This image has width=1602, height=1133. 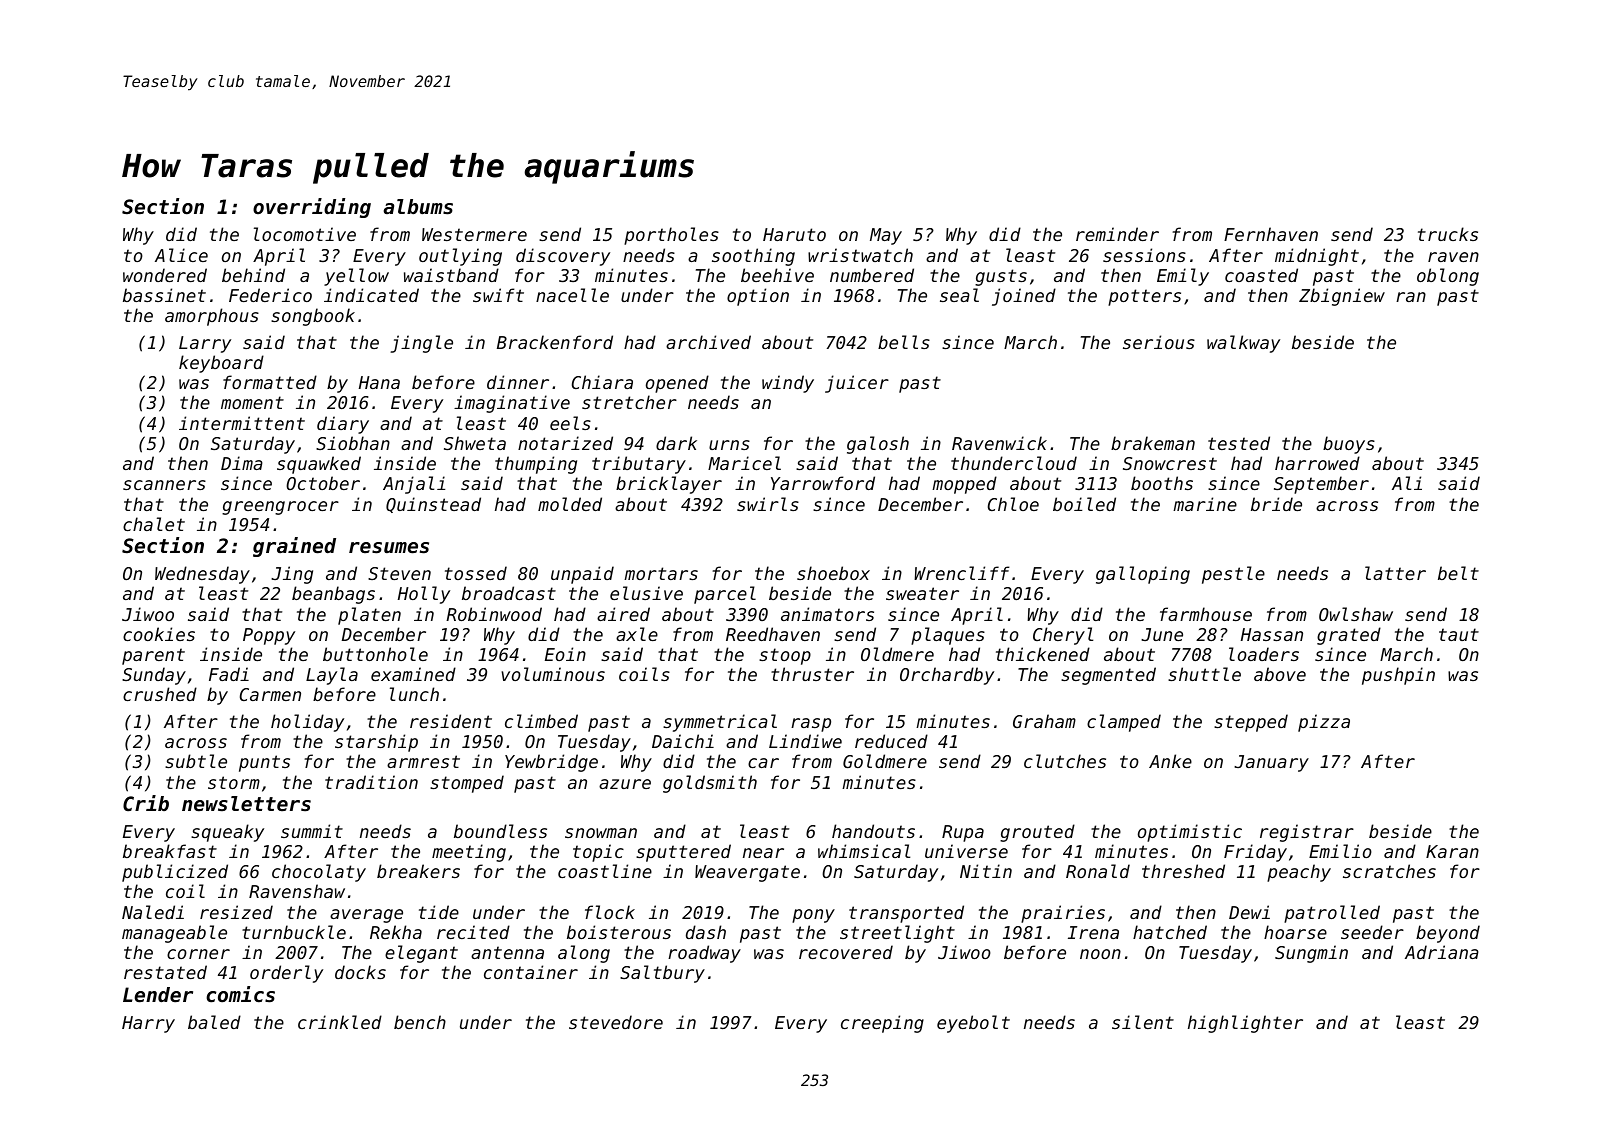 I want to click on Zbigniew, so click(x=1342, y=297).
